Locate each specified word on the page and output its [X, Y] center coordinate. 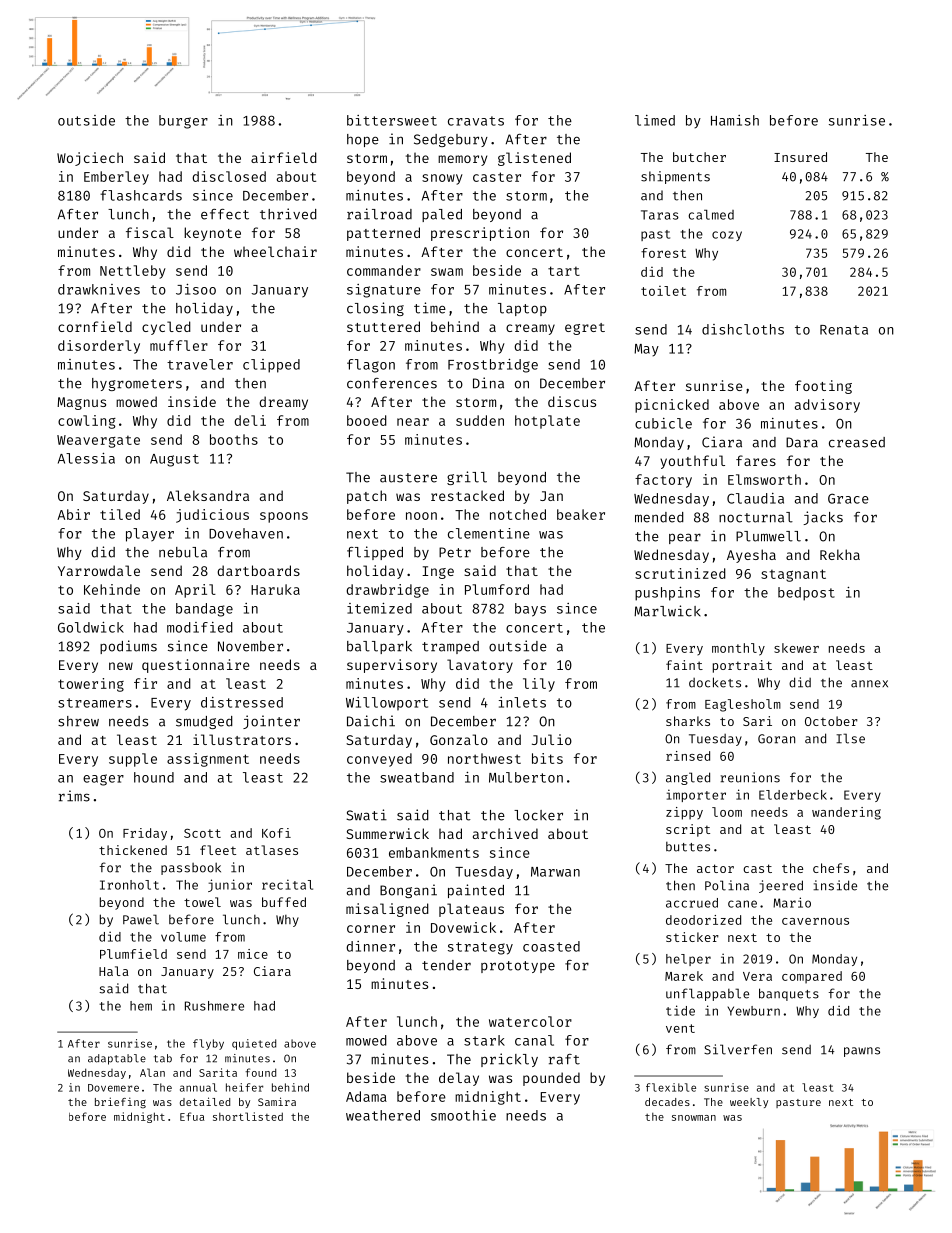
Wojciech [90, 159]
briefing [120, 1103]
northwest [484, 758]
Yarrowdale [99, 570]
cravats [476, 121]
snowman [694, 1118]
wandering [846, 813]
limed [655, 120]
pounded [551, 1079]
